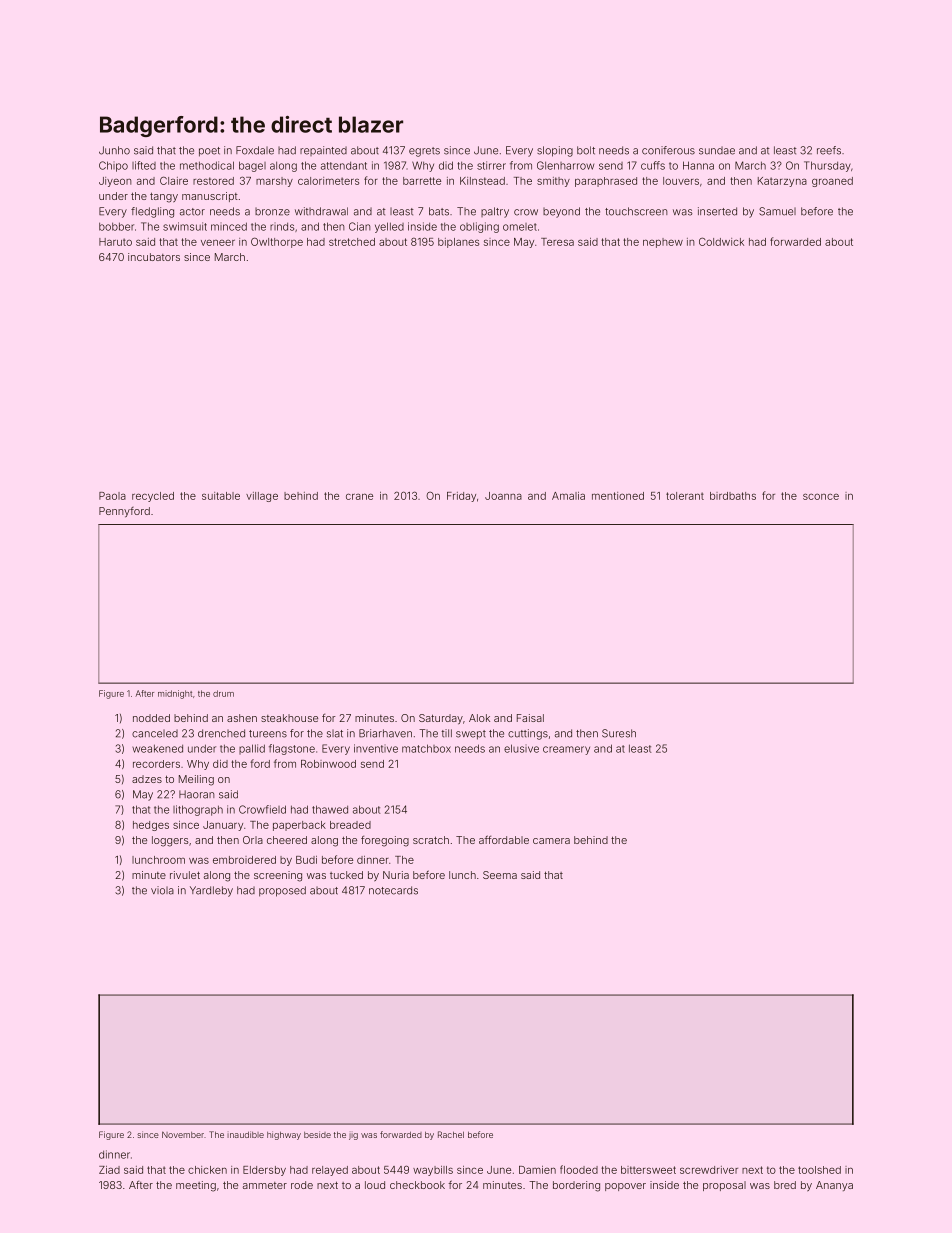  I want to click on canceled, so click(155, 733).
